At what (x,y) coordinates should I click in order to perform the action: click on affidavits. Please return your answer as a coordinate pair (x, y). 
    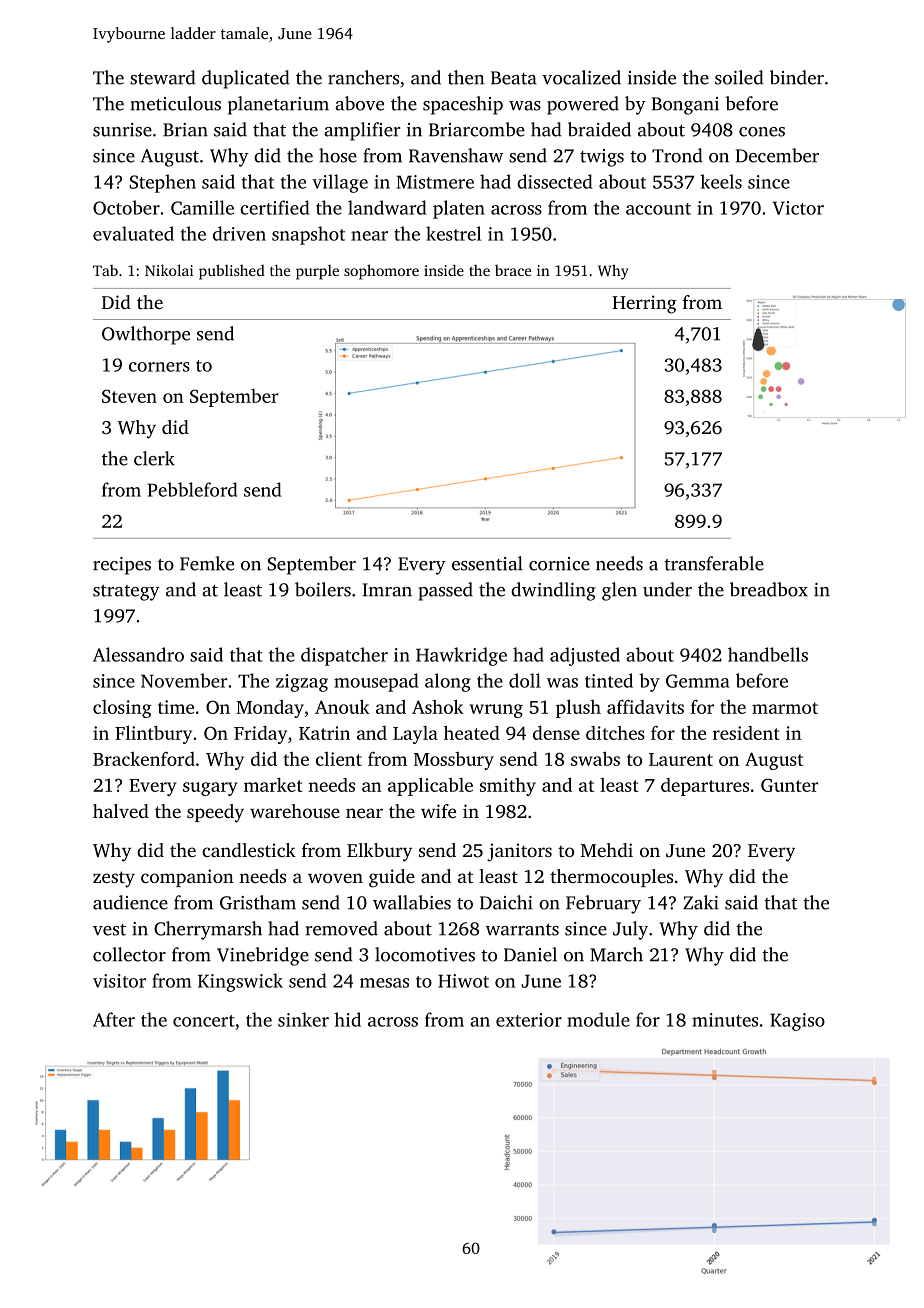
    Looking at the image, I should click on (645, 707).
